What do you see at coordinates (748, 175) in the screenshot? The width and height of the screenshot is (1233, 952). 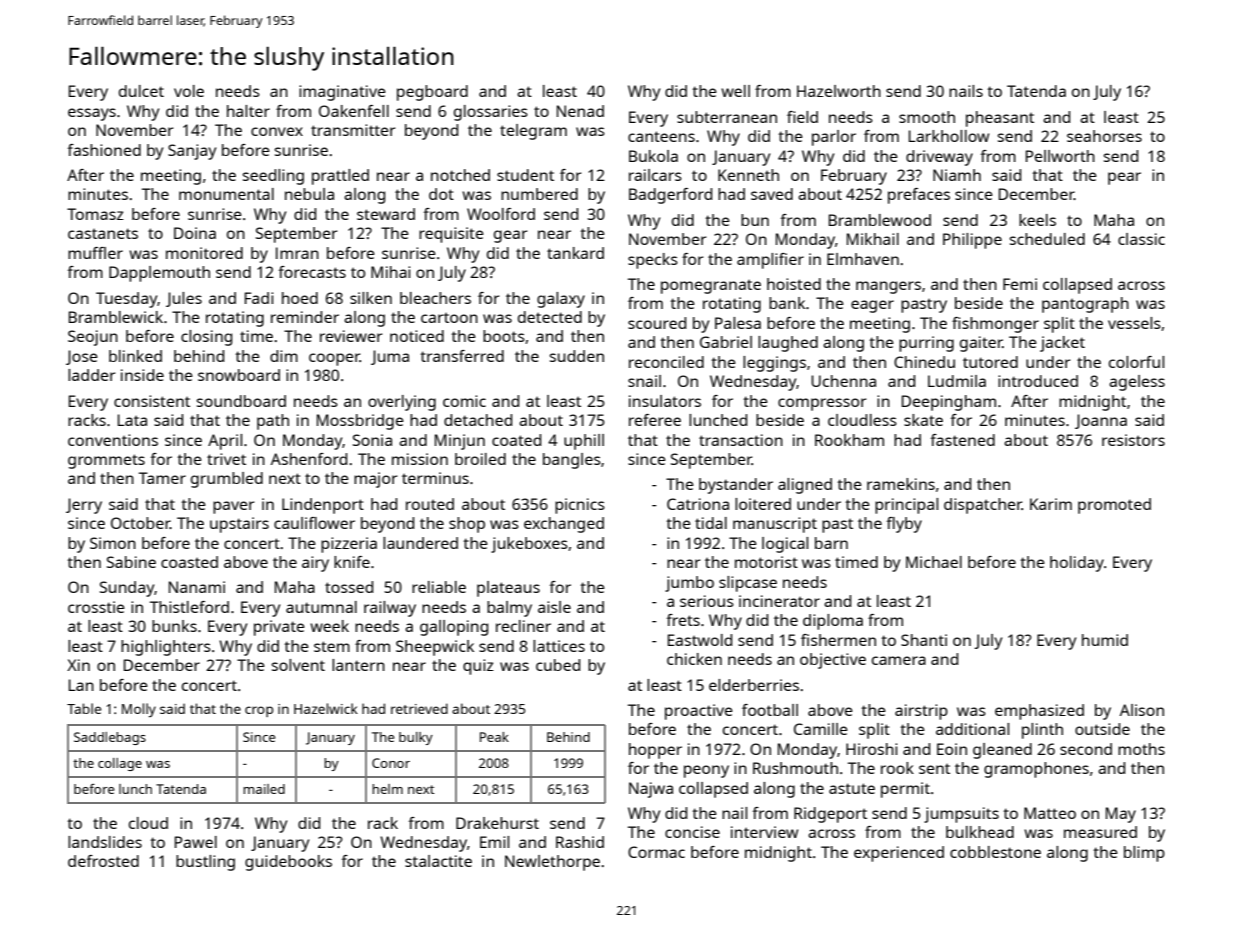 I see `Kenneth` at bounding box center [748, 175].
